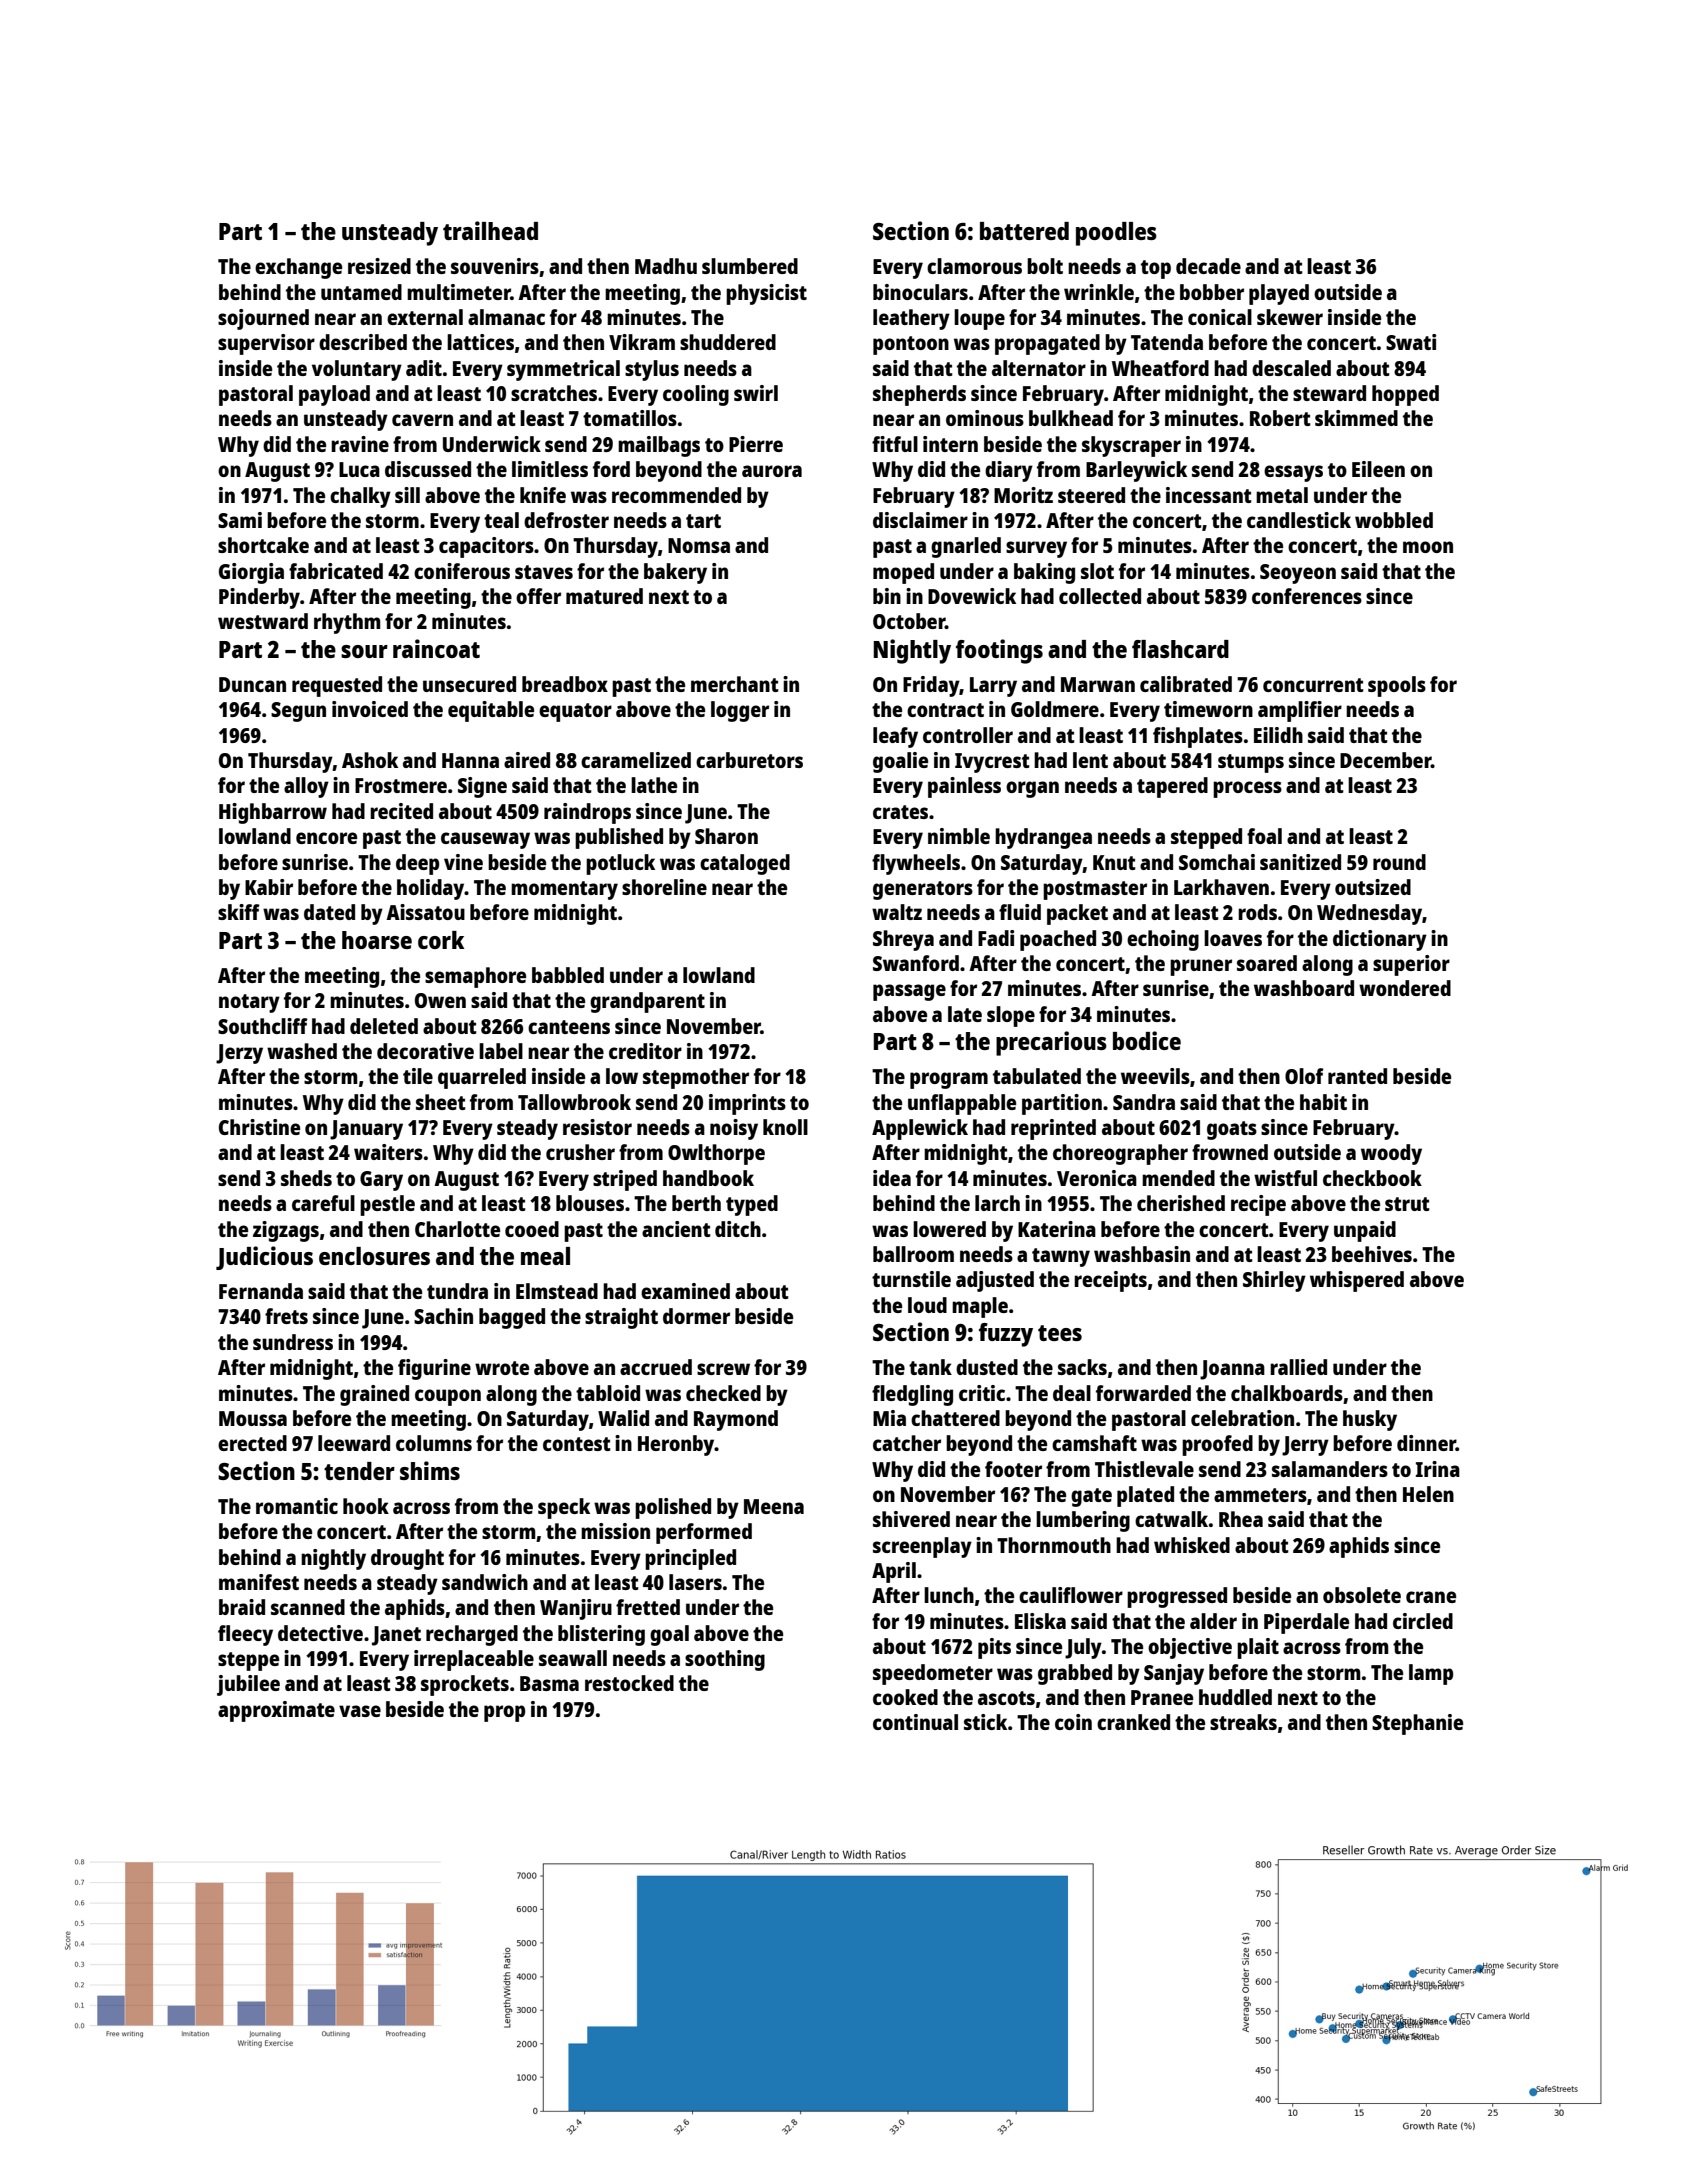 The width and height of the image is (1683, 2178). Describe the element at coordinates (252, 1443) in the image. I see `erected` at that location.
